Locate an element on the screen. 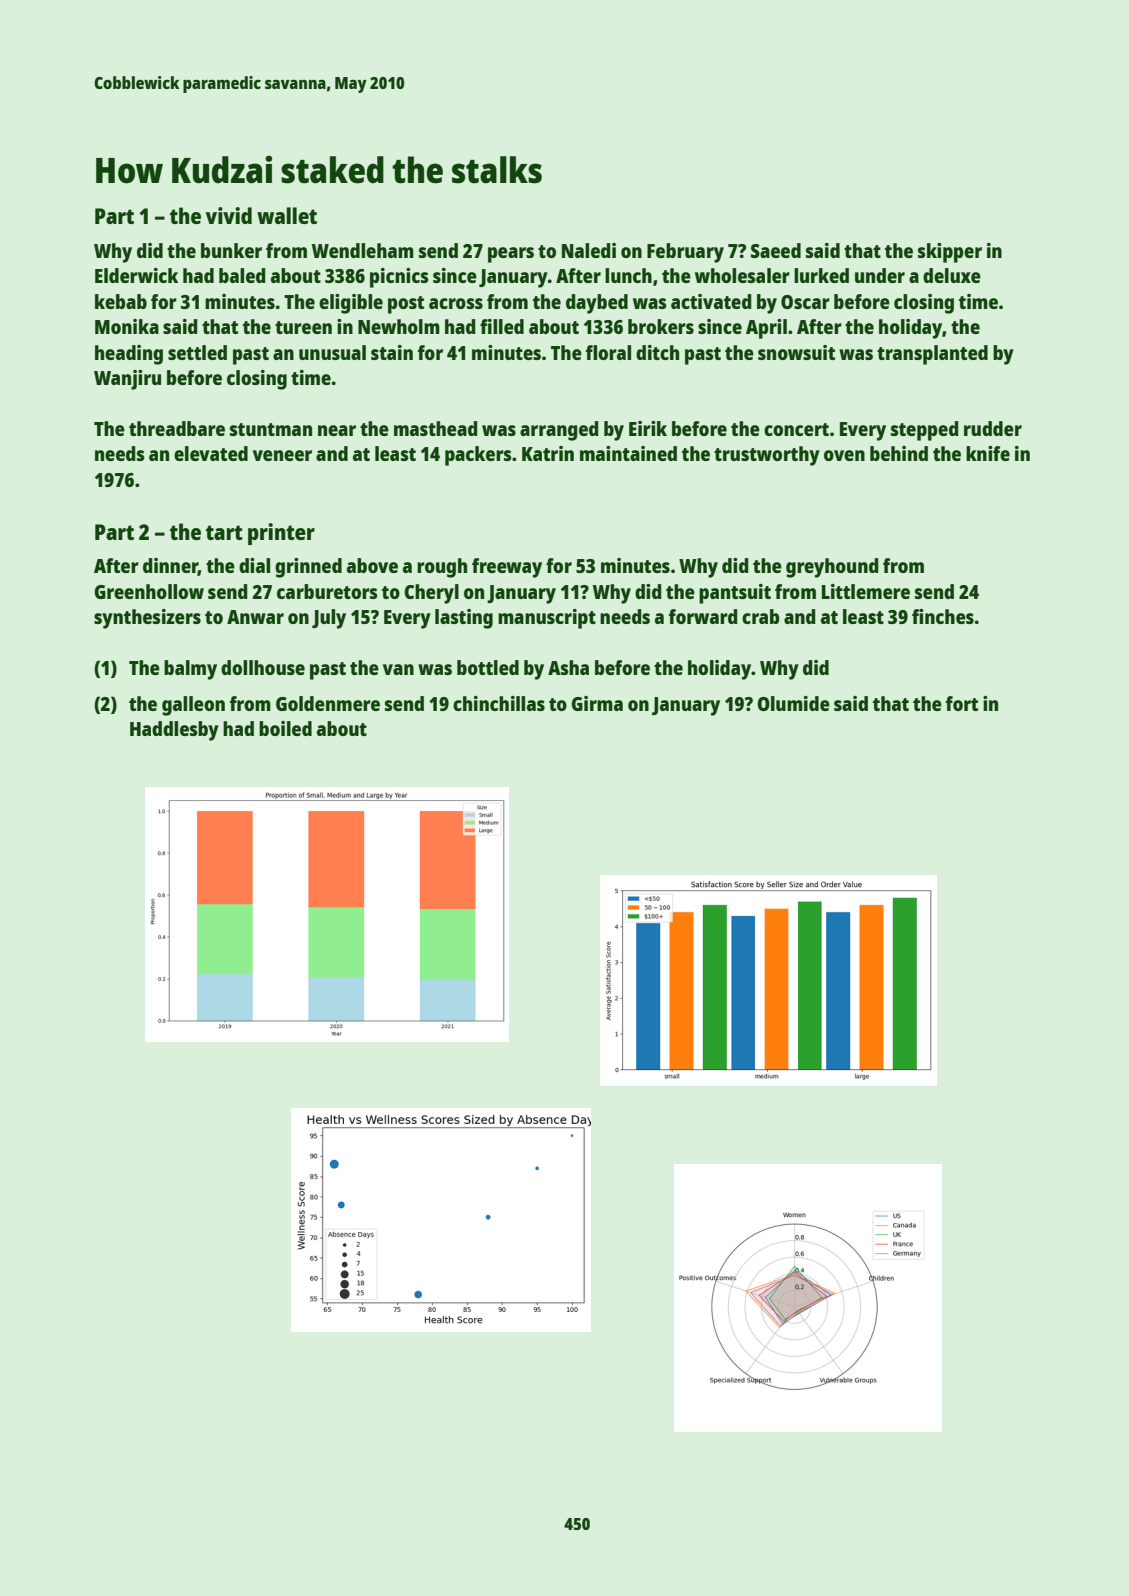 This screenshot has width=1129, height=1596. maintained is located at coordinates (628, 453).
